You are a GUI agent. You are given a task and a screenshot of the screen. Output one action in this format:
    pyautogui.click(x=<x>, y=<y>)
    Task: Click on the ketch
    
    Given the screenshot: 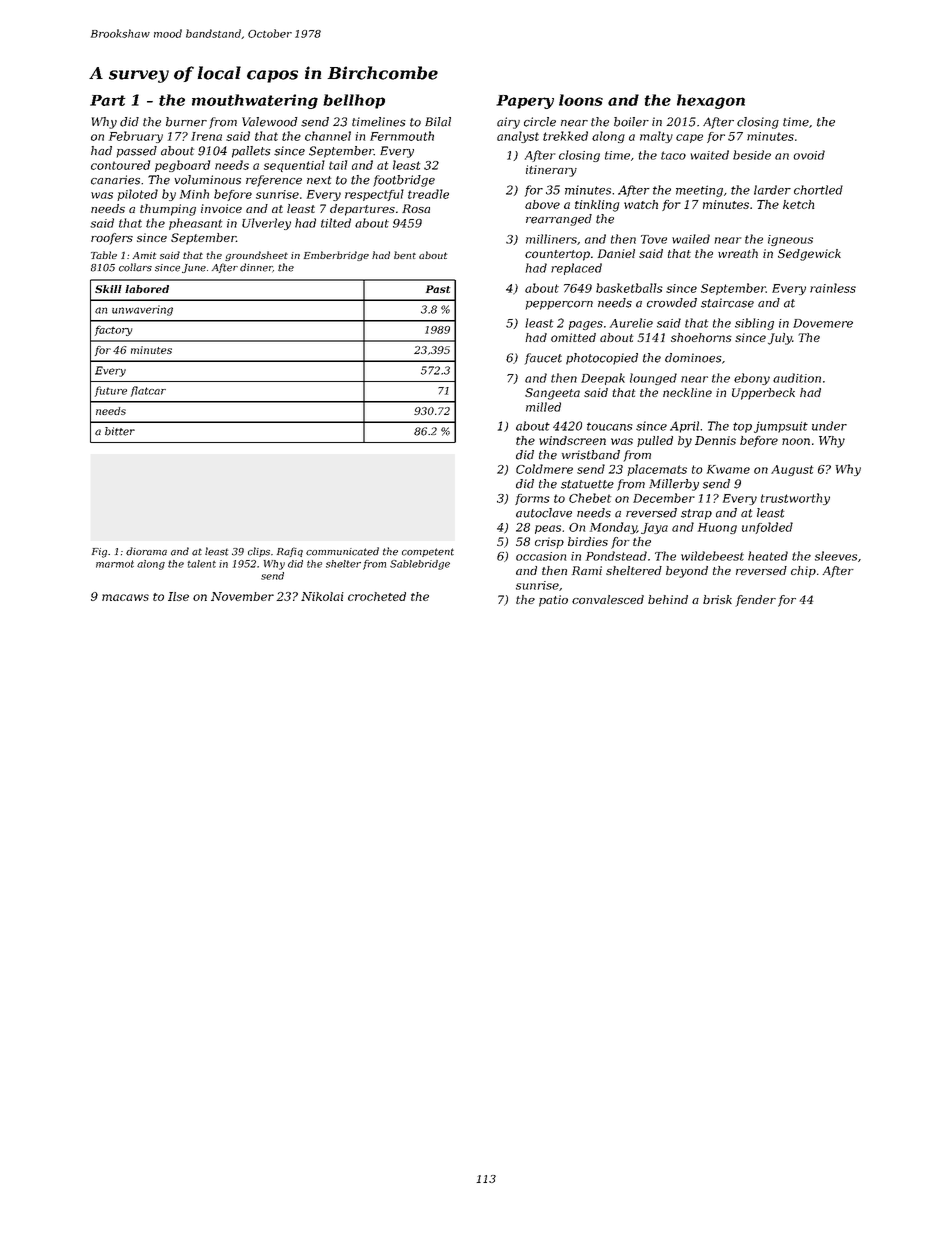 What is the action you would take?
    pyautogui.click(x=798, y=204)
